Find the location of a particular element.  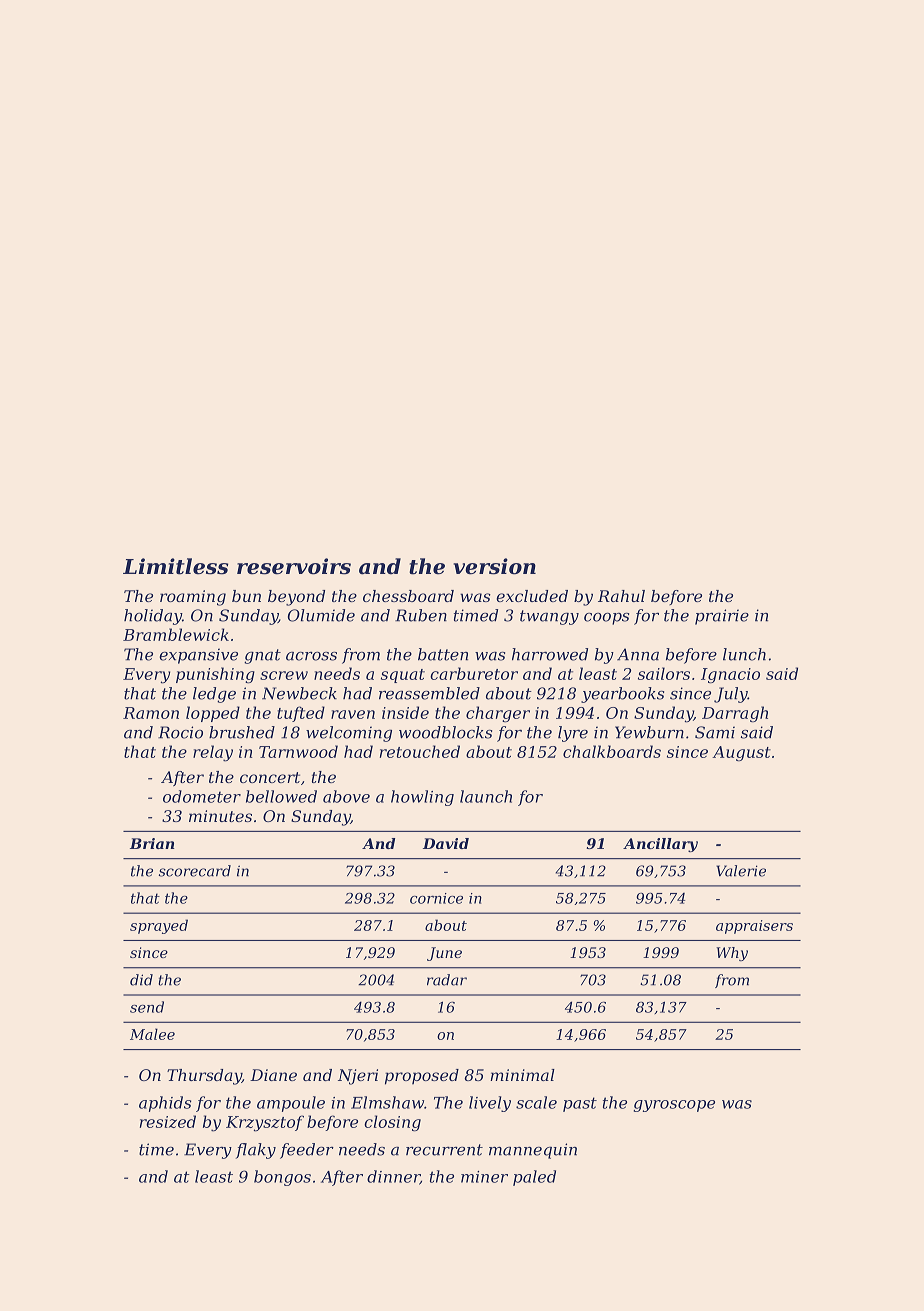

excluded is located at coordinates (532, 596).
